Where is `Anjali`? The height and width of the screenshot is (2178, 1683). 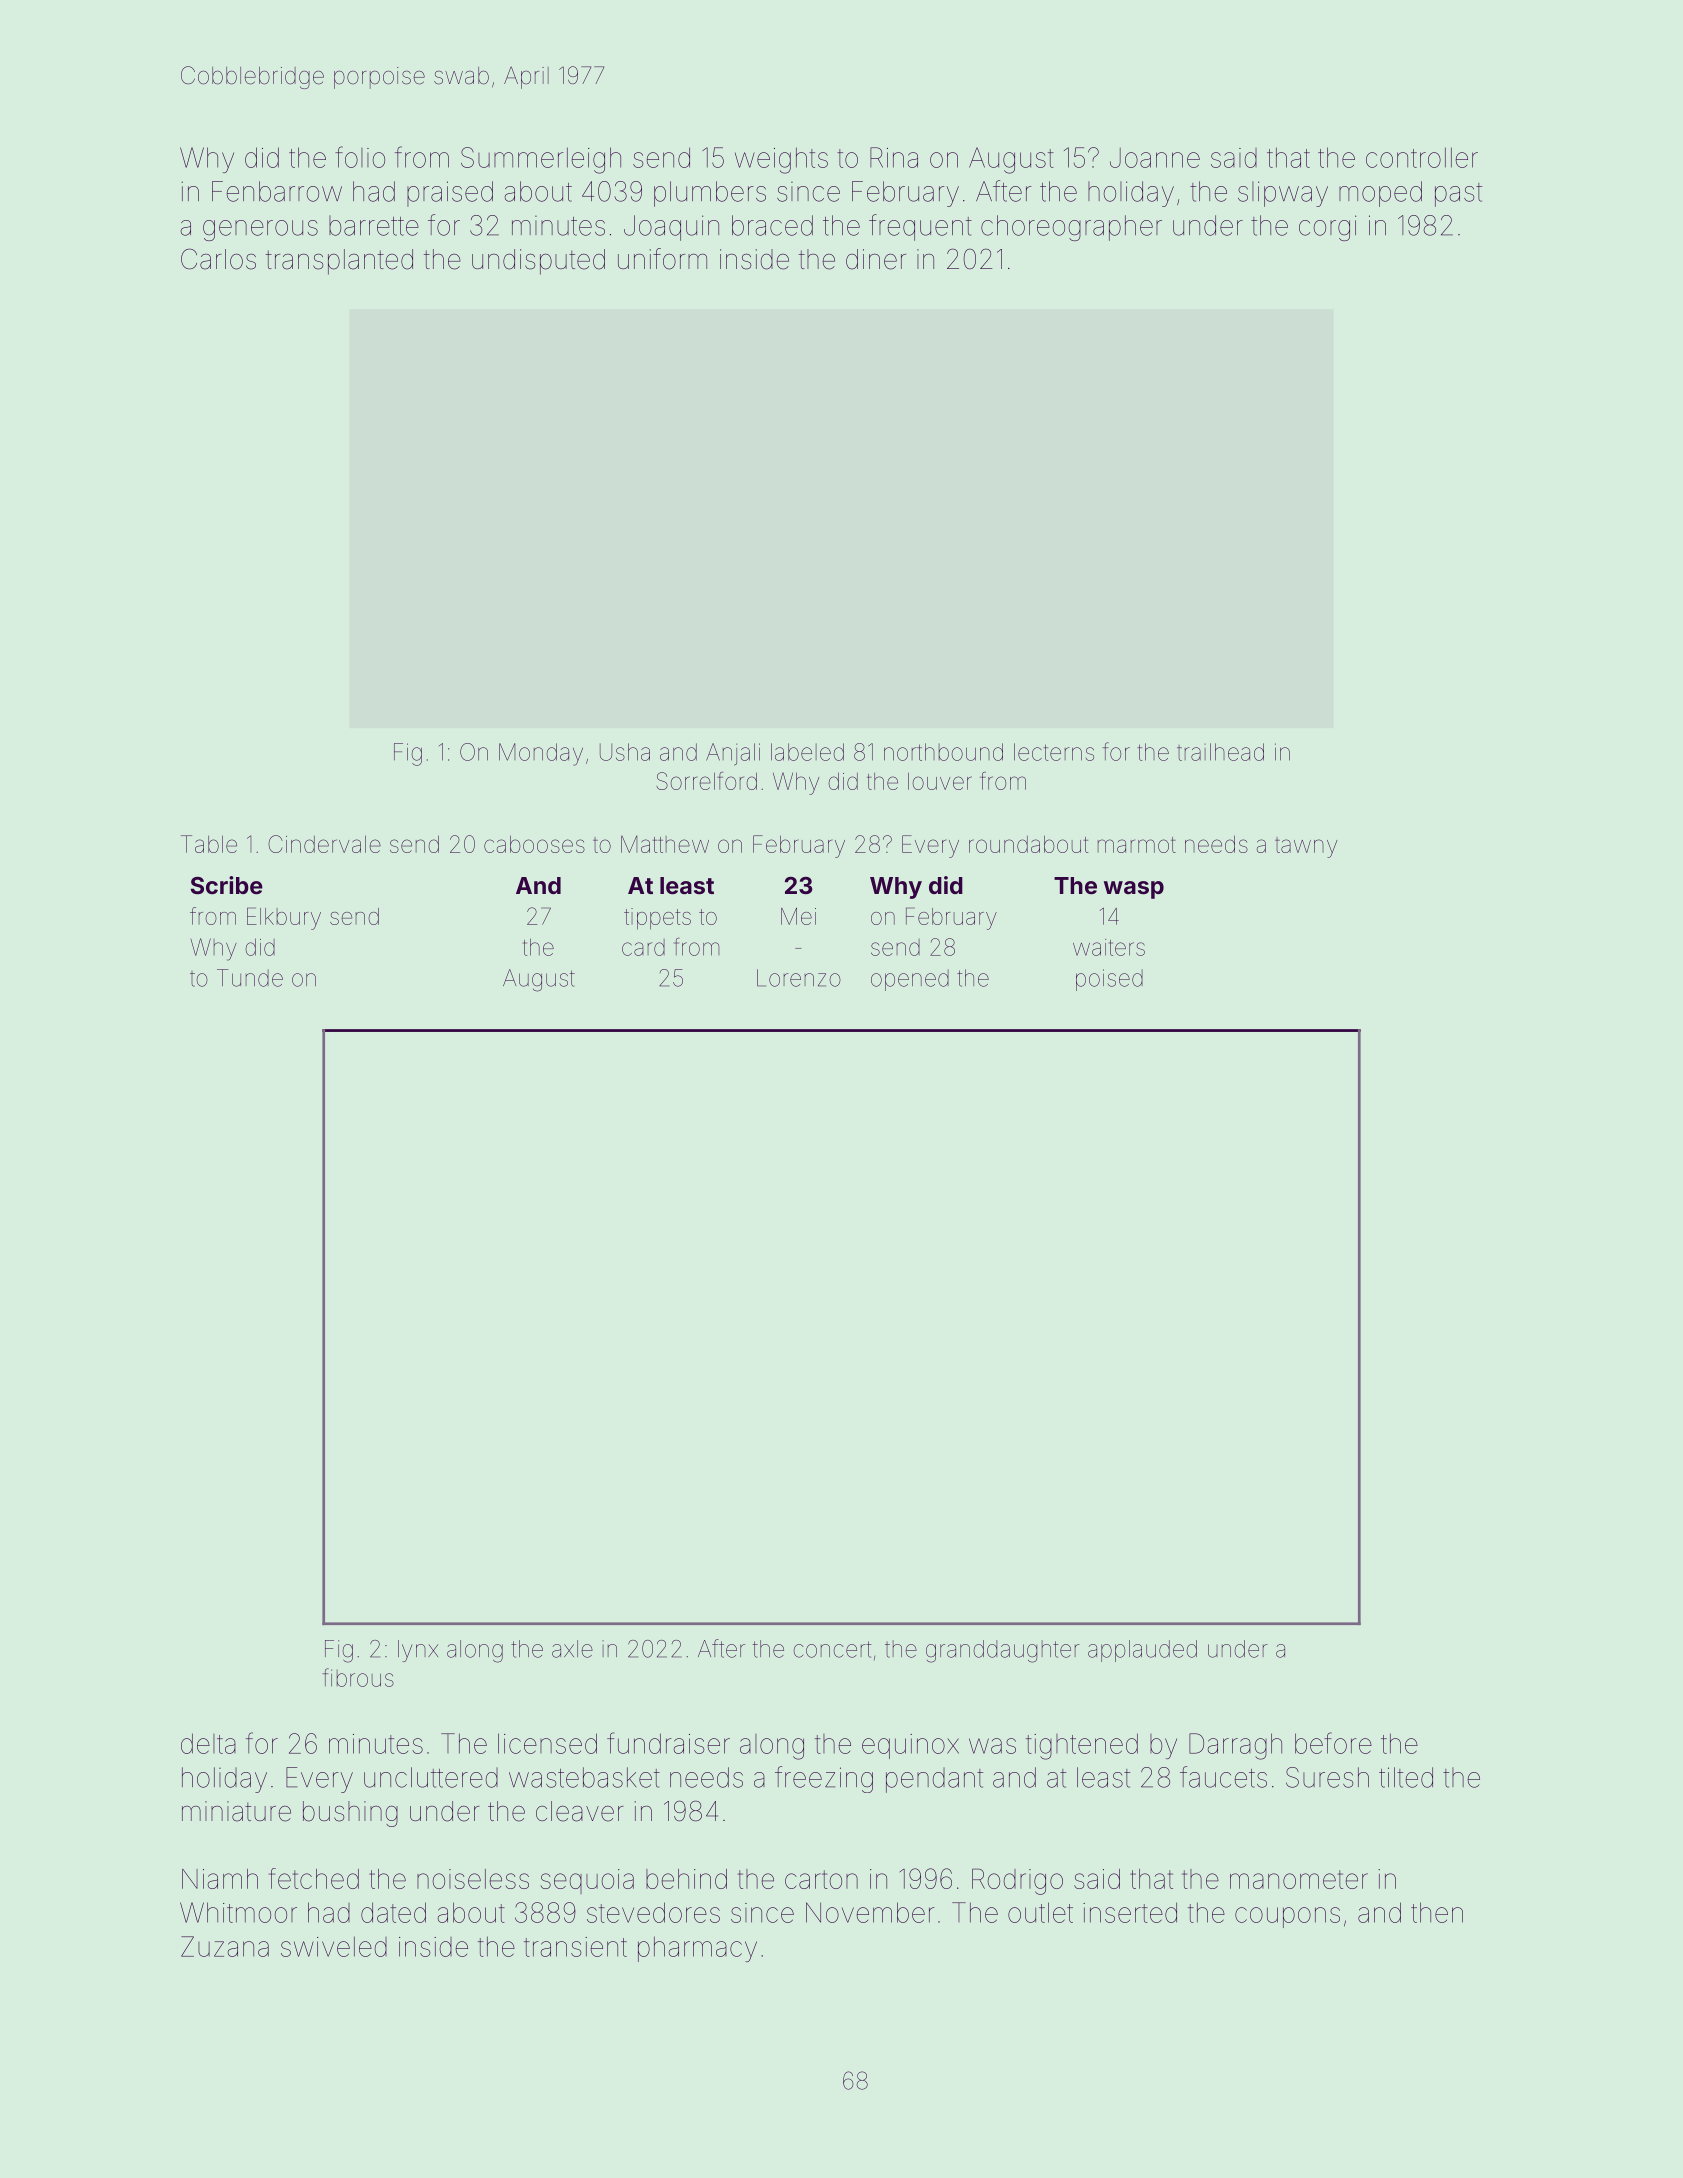
Anjali is located at coordinates (733, 754).
